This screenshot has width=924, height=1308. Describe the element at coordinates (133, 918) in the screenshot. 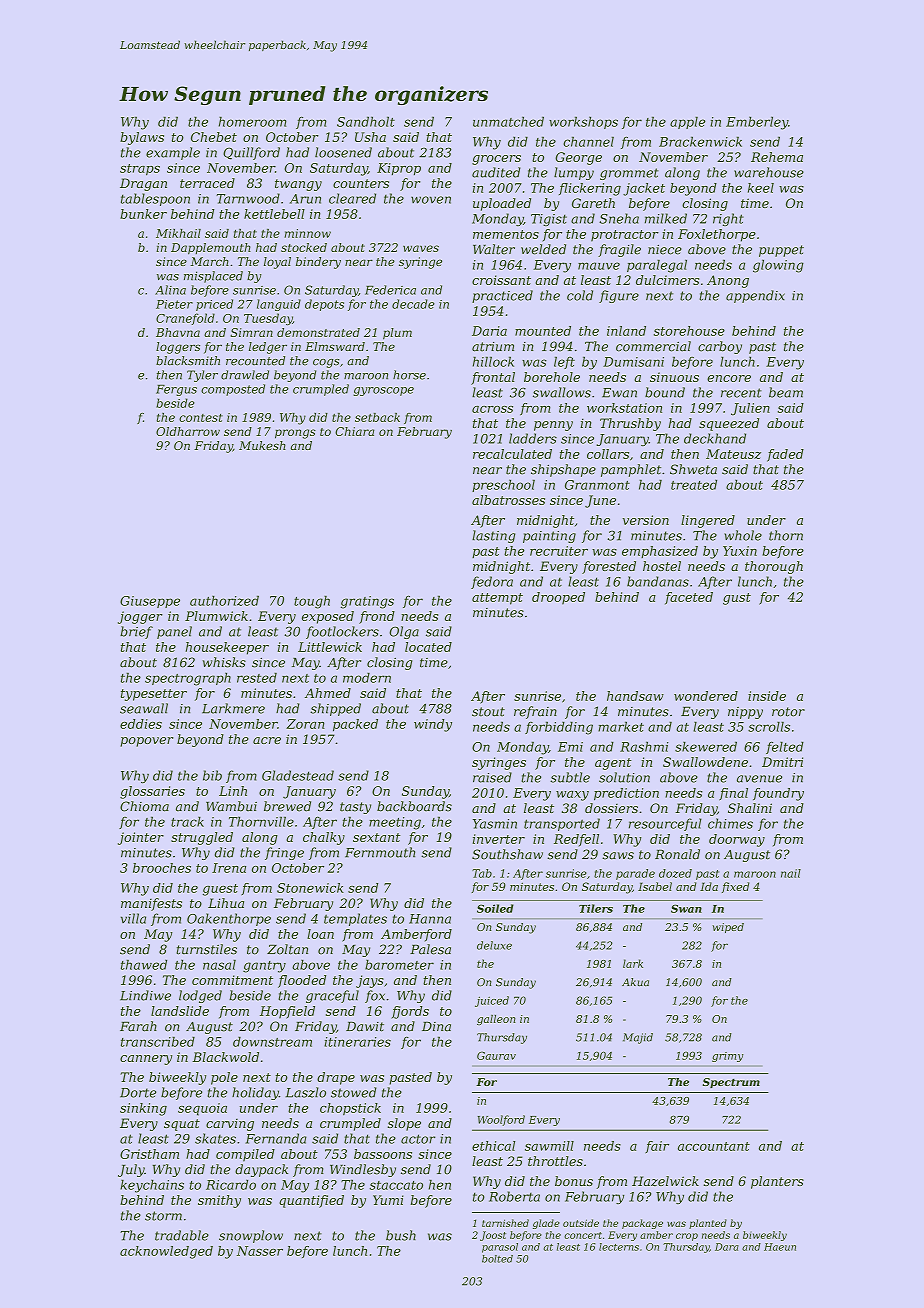

I see `villa` at that location.
